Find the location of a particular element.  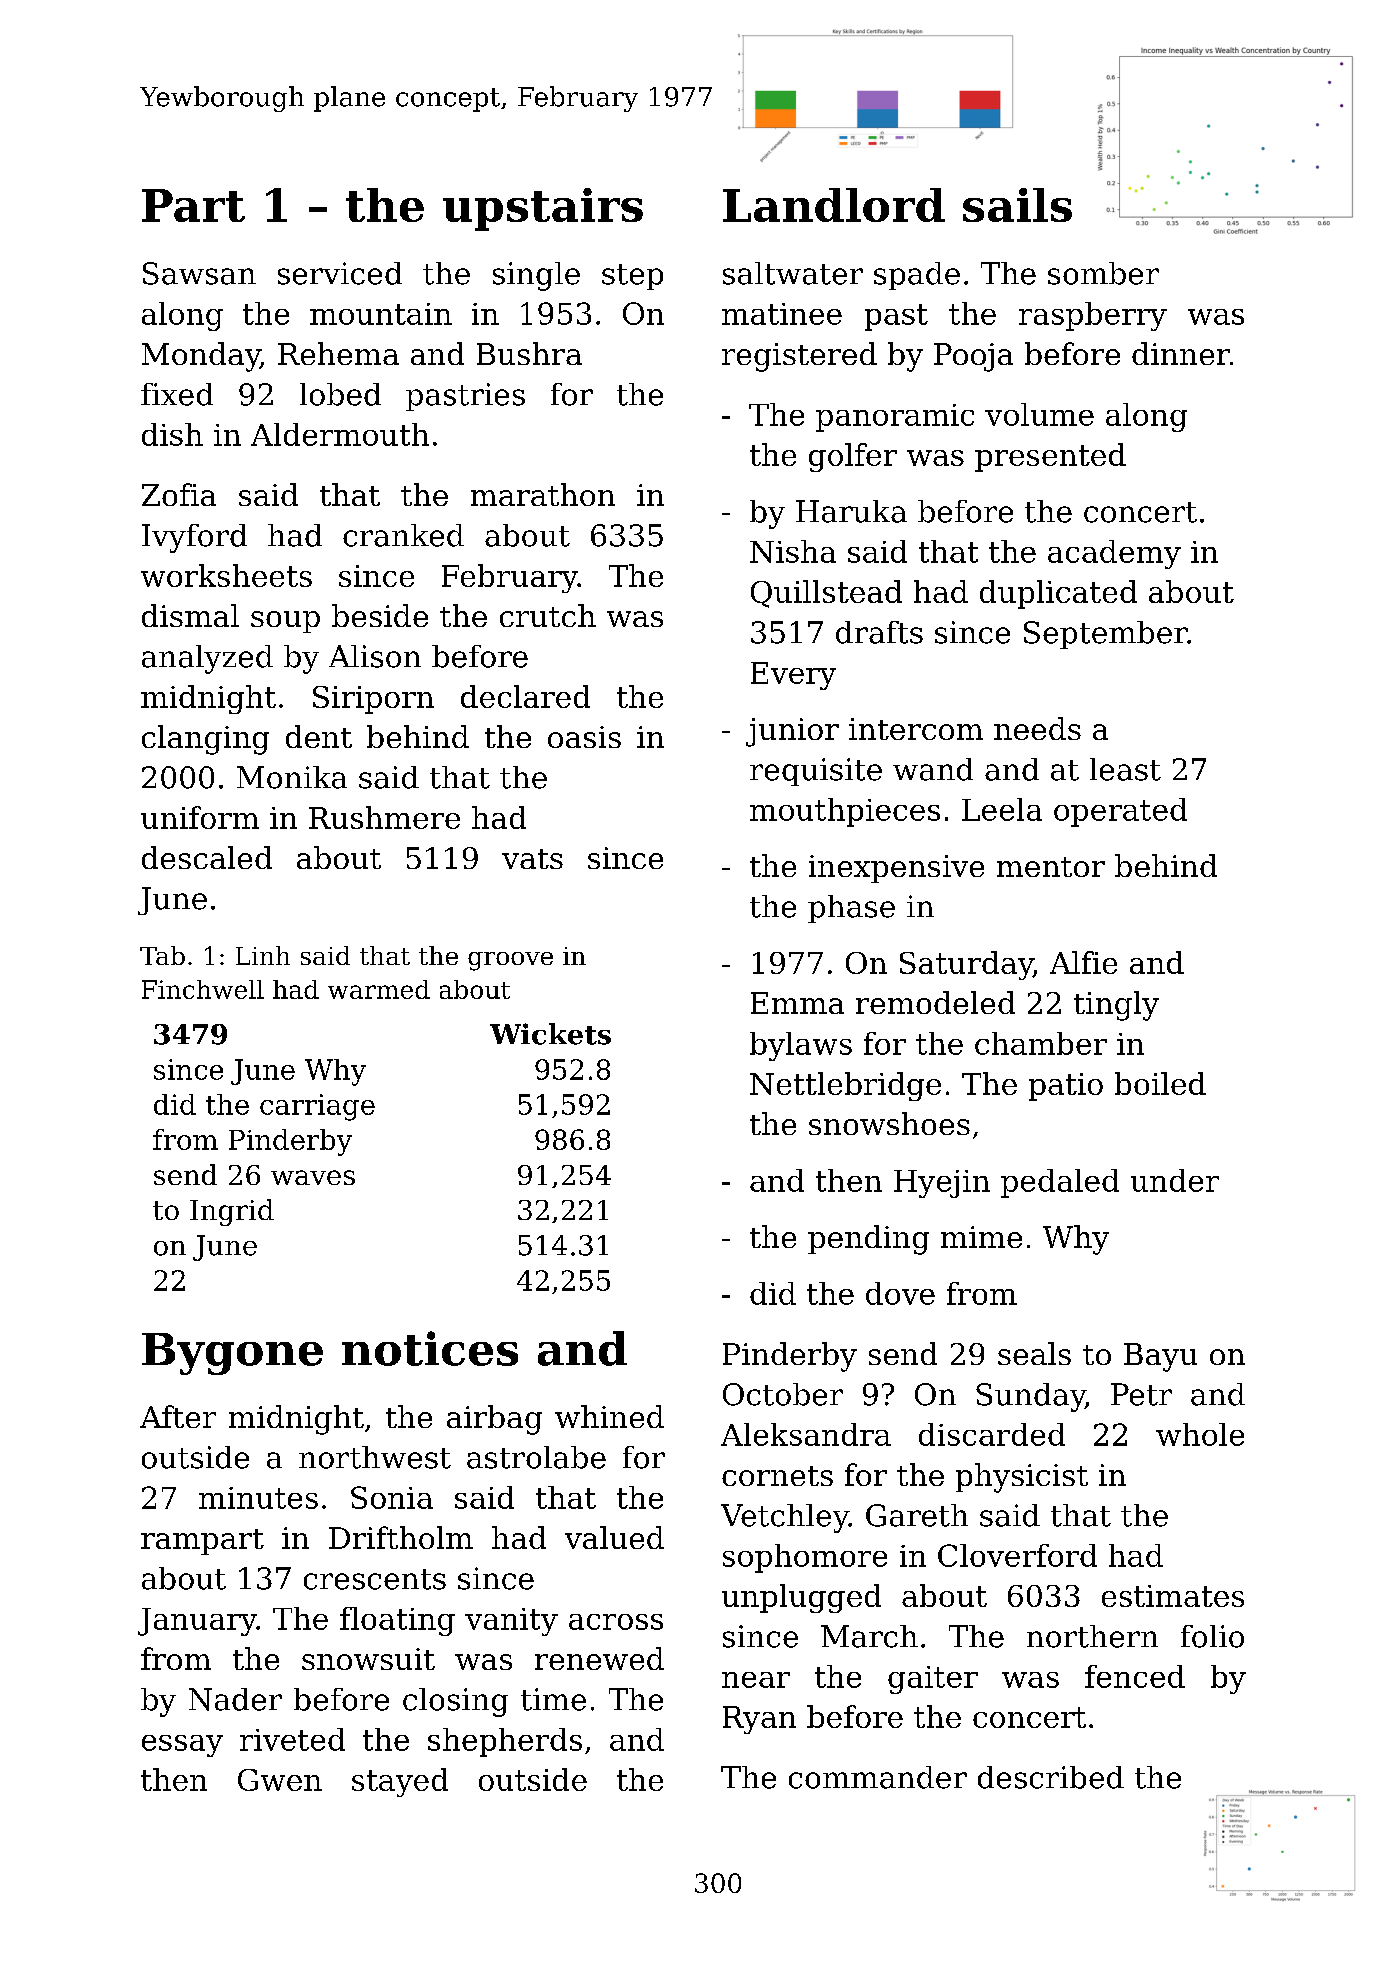

pedaled is located at coordinates (1060, 1183).
